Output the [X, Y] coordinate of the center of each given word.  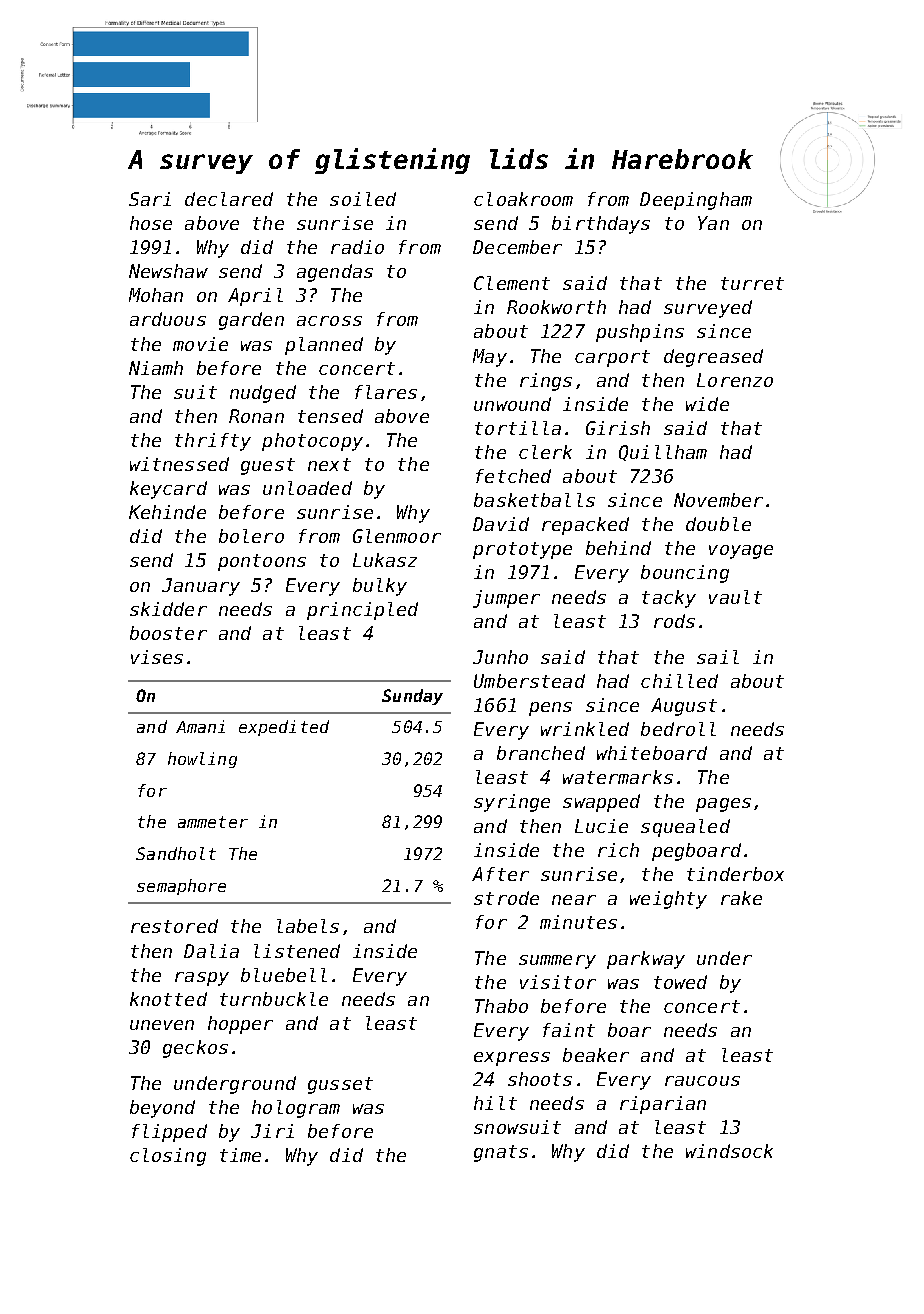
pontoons [262, 562]
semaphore [181, 887]
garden [251, 321]
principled [362, 611]
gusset [340, 1085]
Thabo [501, 1006]
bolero [251, 536]
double [718, 524]
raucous [702, 1081]
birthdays [601, 225]
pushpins [640, 333]
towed [680, 982]
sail [718, 657]
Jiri [272, 1131]
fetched [513, 476]
